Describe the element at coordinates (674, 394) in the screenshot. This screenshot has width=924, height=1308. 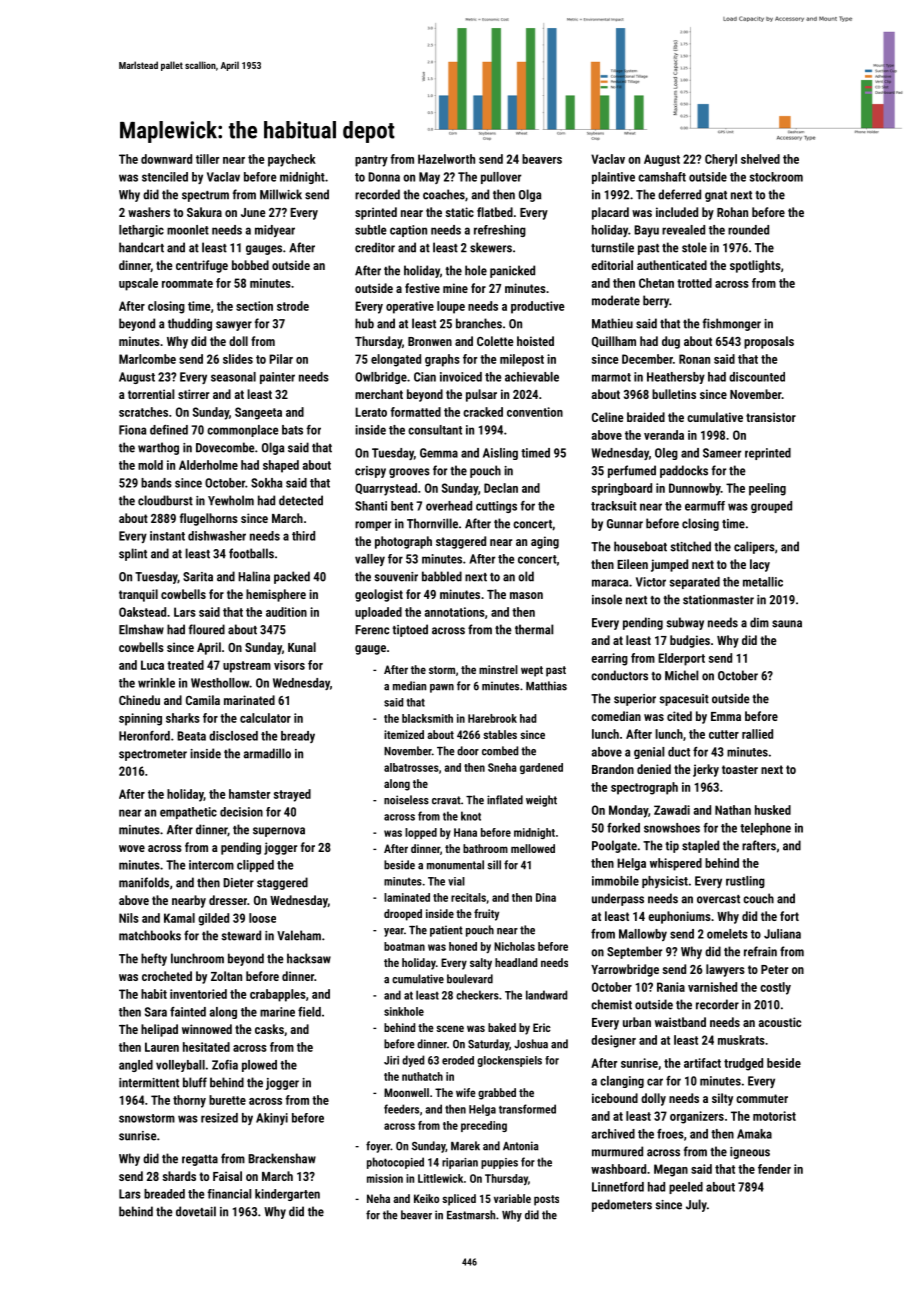
I see `bulletins` at that location.
